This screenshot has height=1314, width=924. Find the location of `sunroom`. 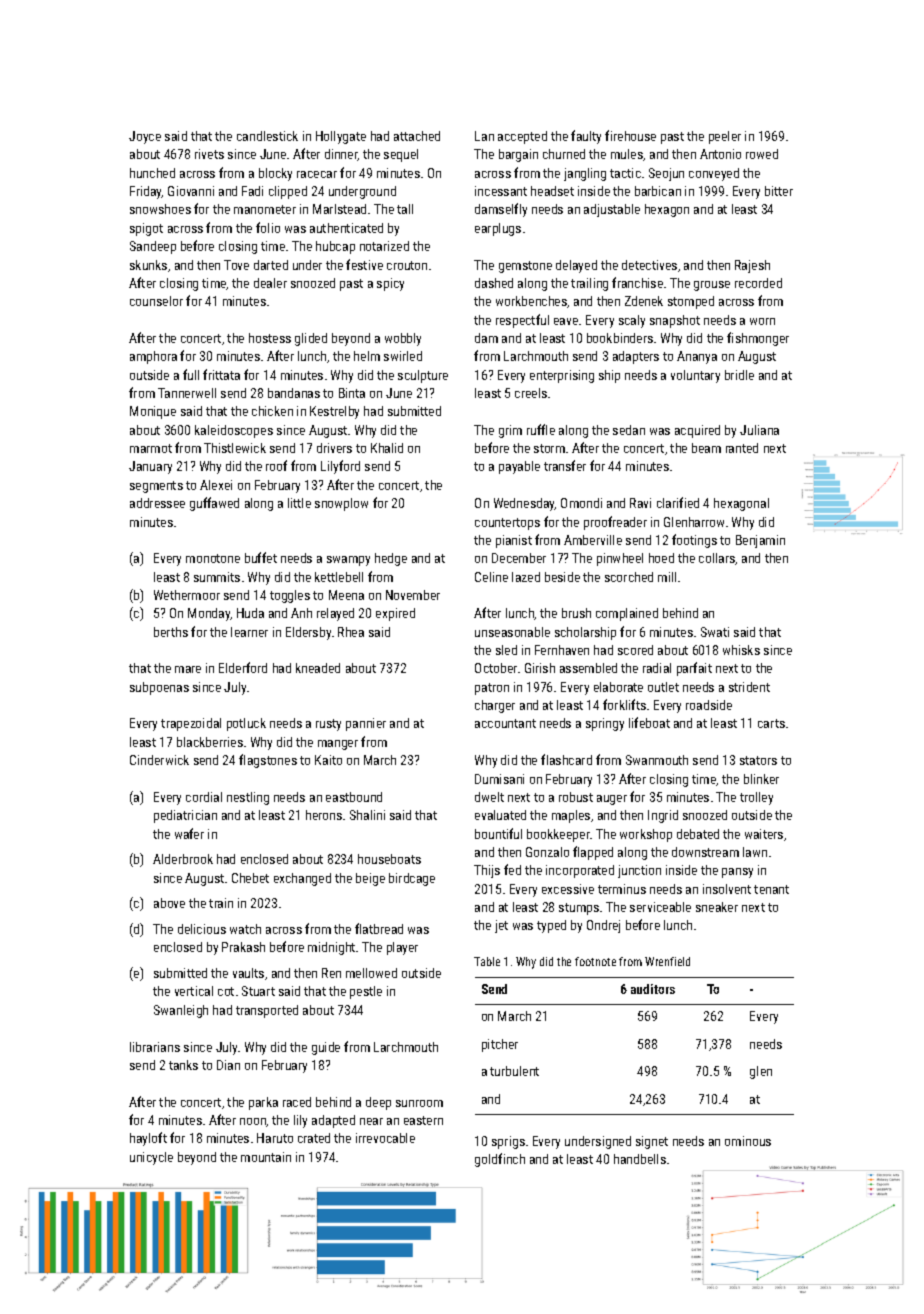

sunroom is located at coordinates (419, 1103).
